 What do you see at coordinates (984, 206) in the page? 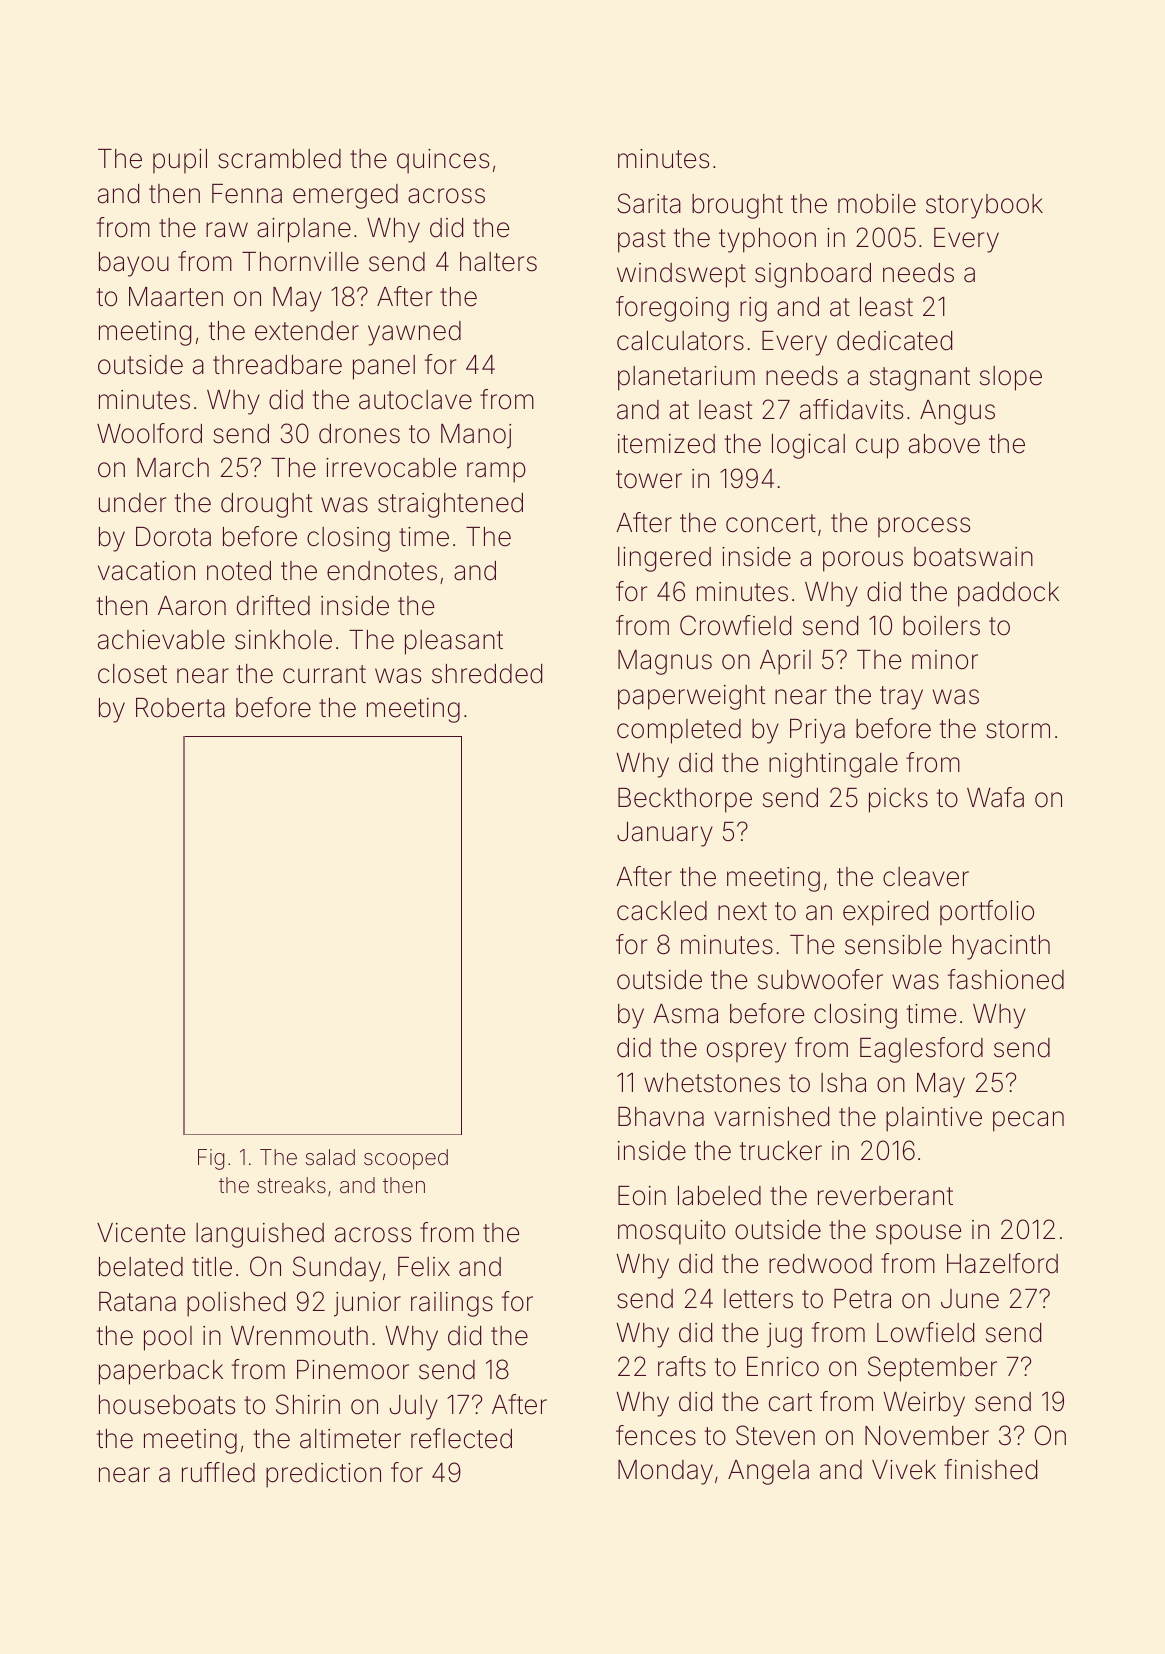
I see `storybook` at bounding box center [984, 206].
